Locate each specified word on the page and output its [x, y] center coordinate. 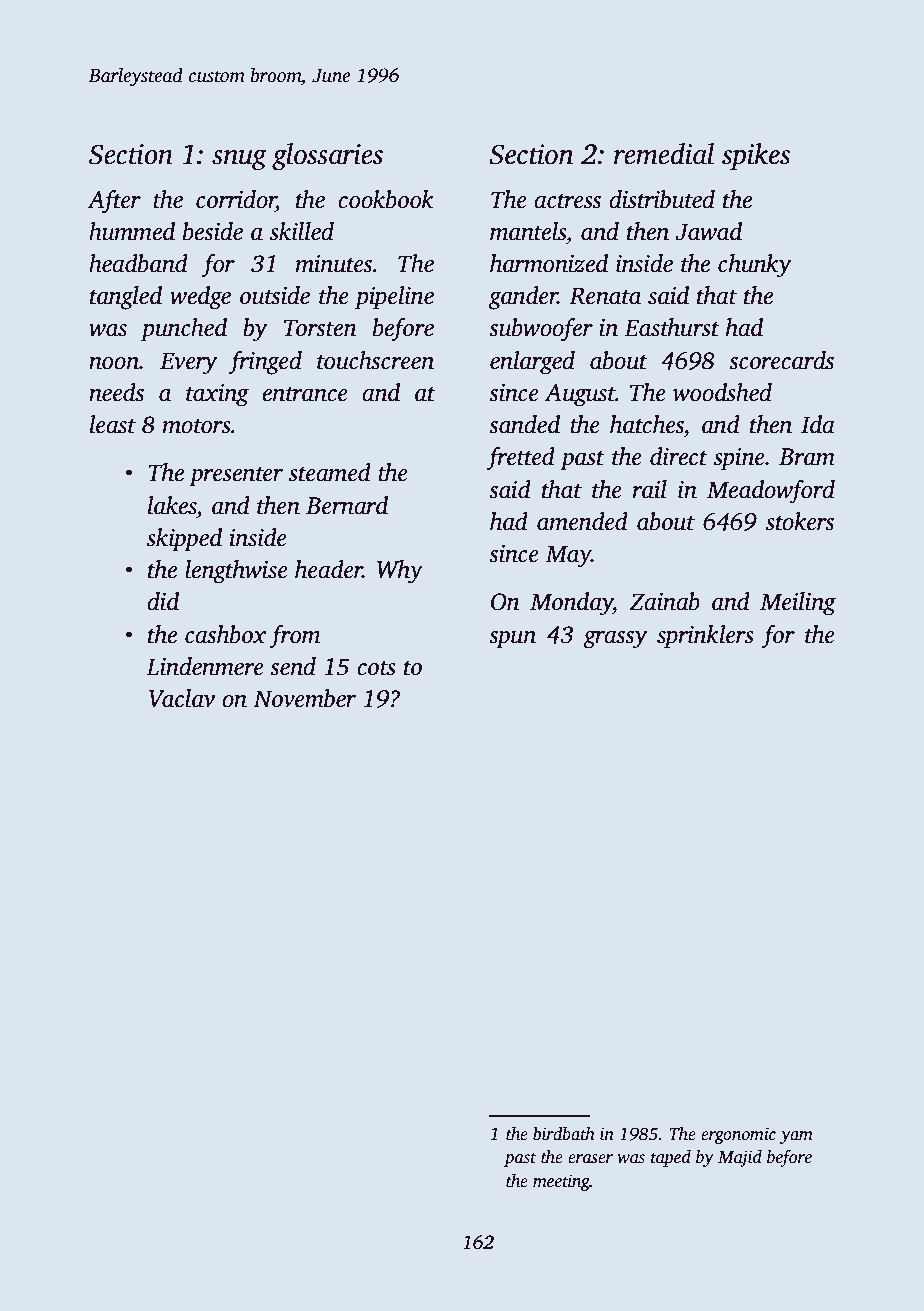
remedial [664, 154]
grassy [615, 640]
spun [512, 640]
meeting [561, 1182]
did [163, 601]
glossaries [327, 157]
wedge [200, 298]
